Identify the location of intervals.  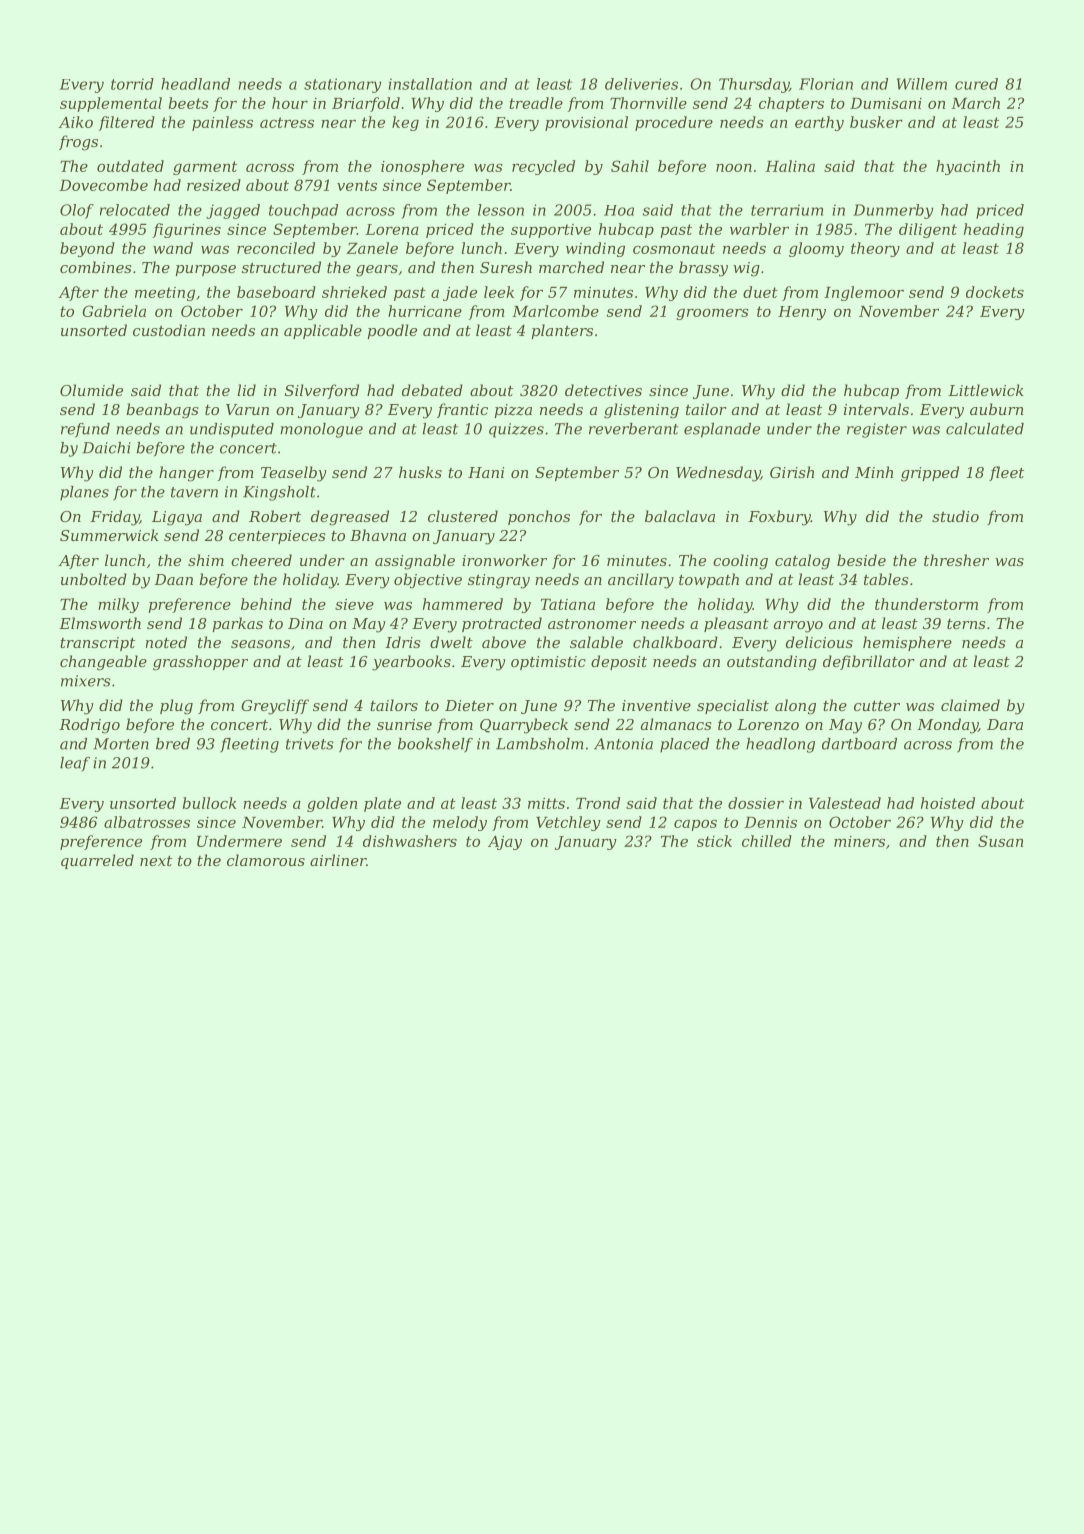
(876, 409).
